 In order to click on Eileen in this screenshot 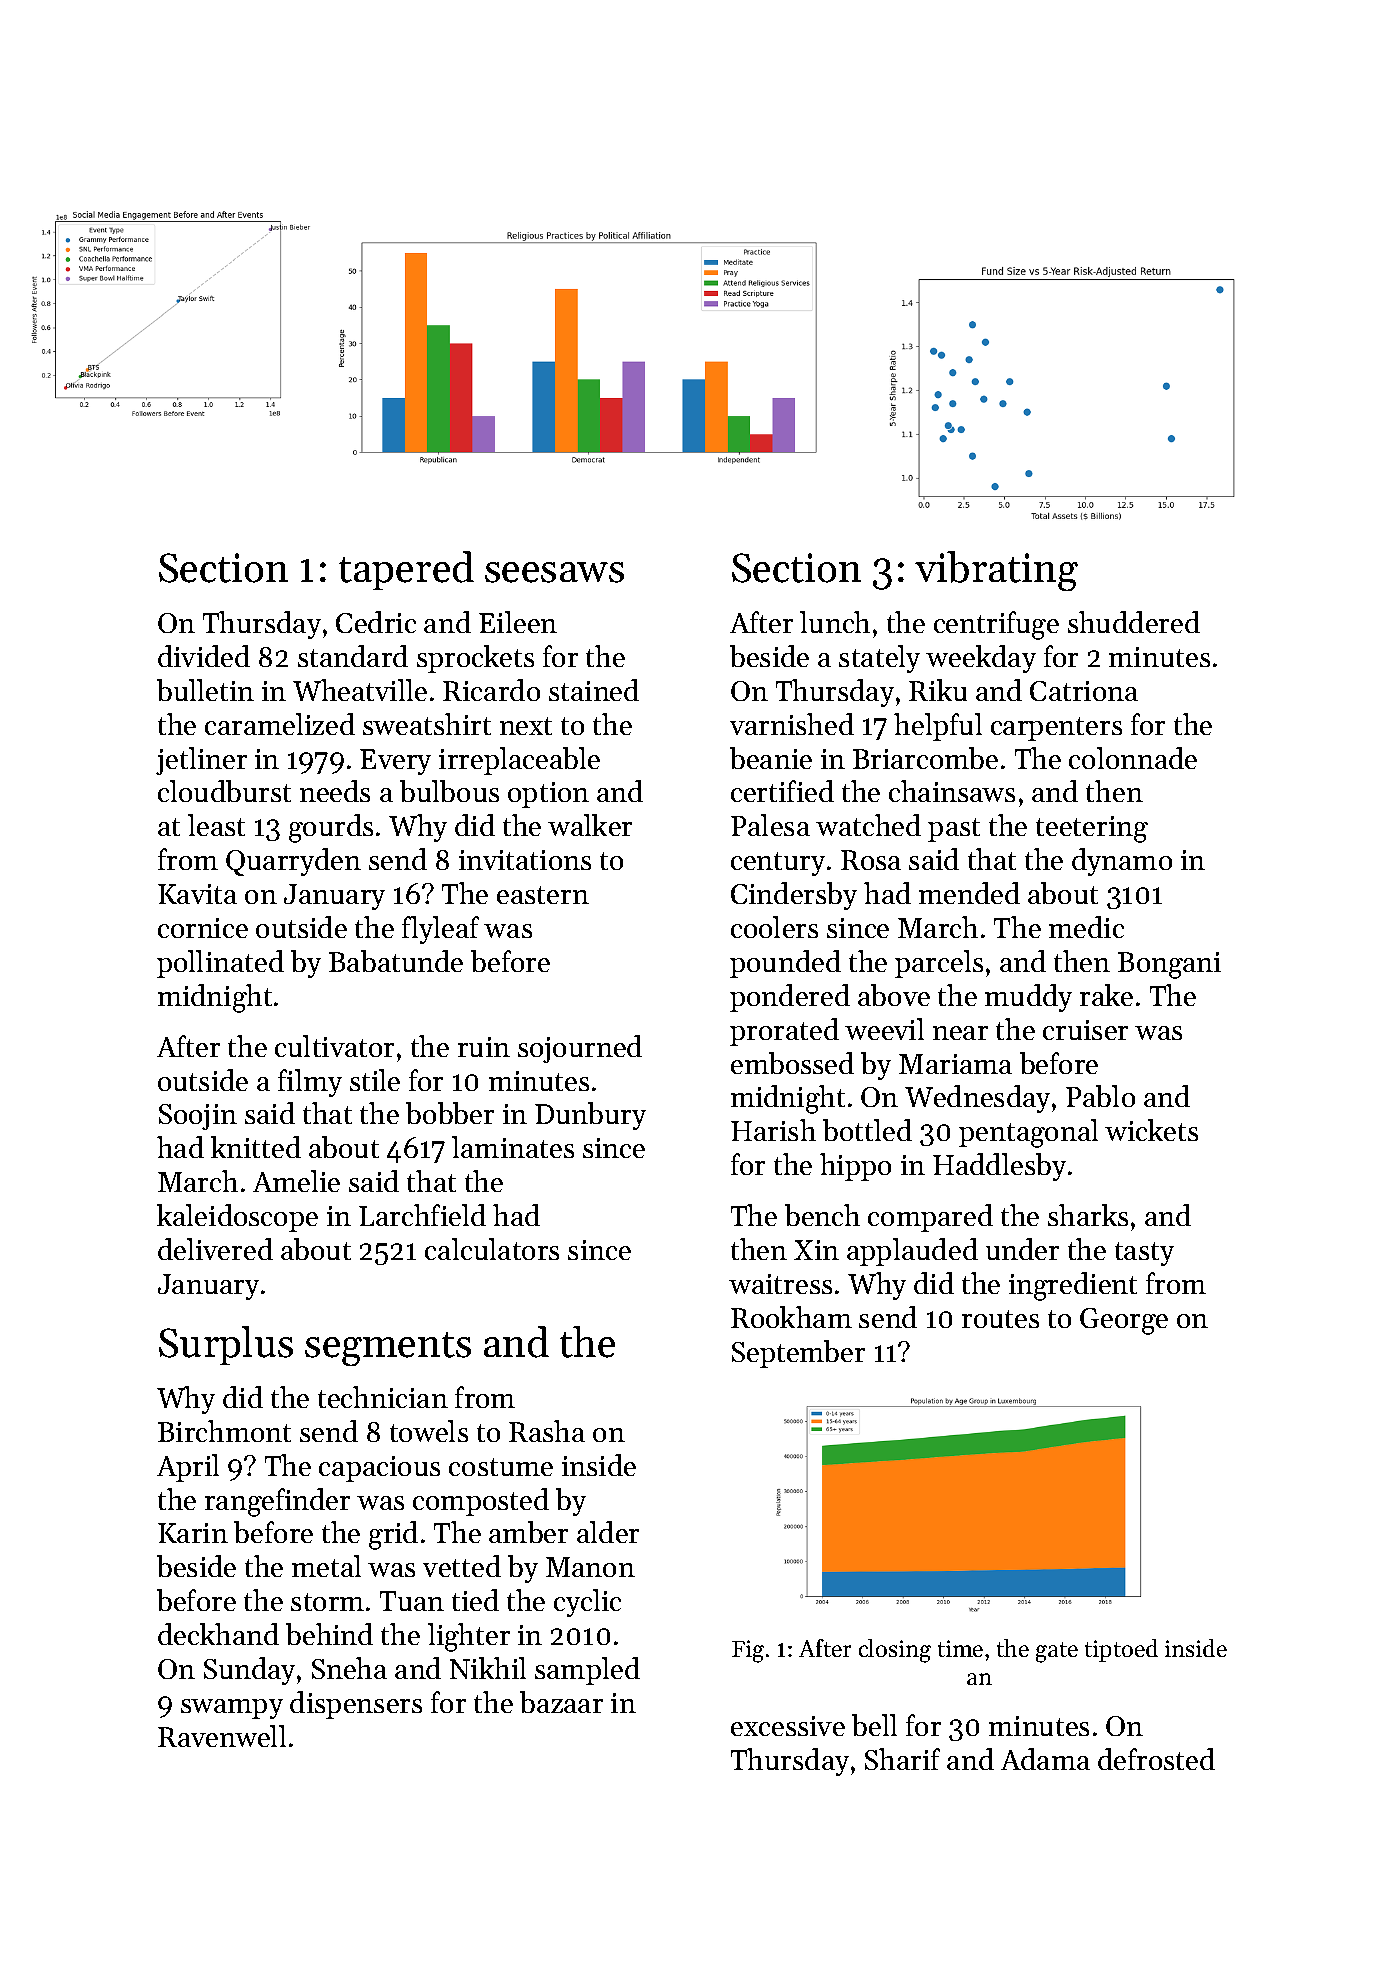, I will do `click(518, 622)`.
